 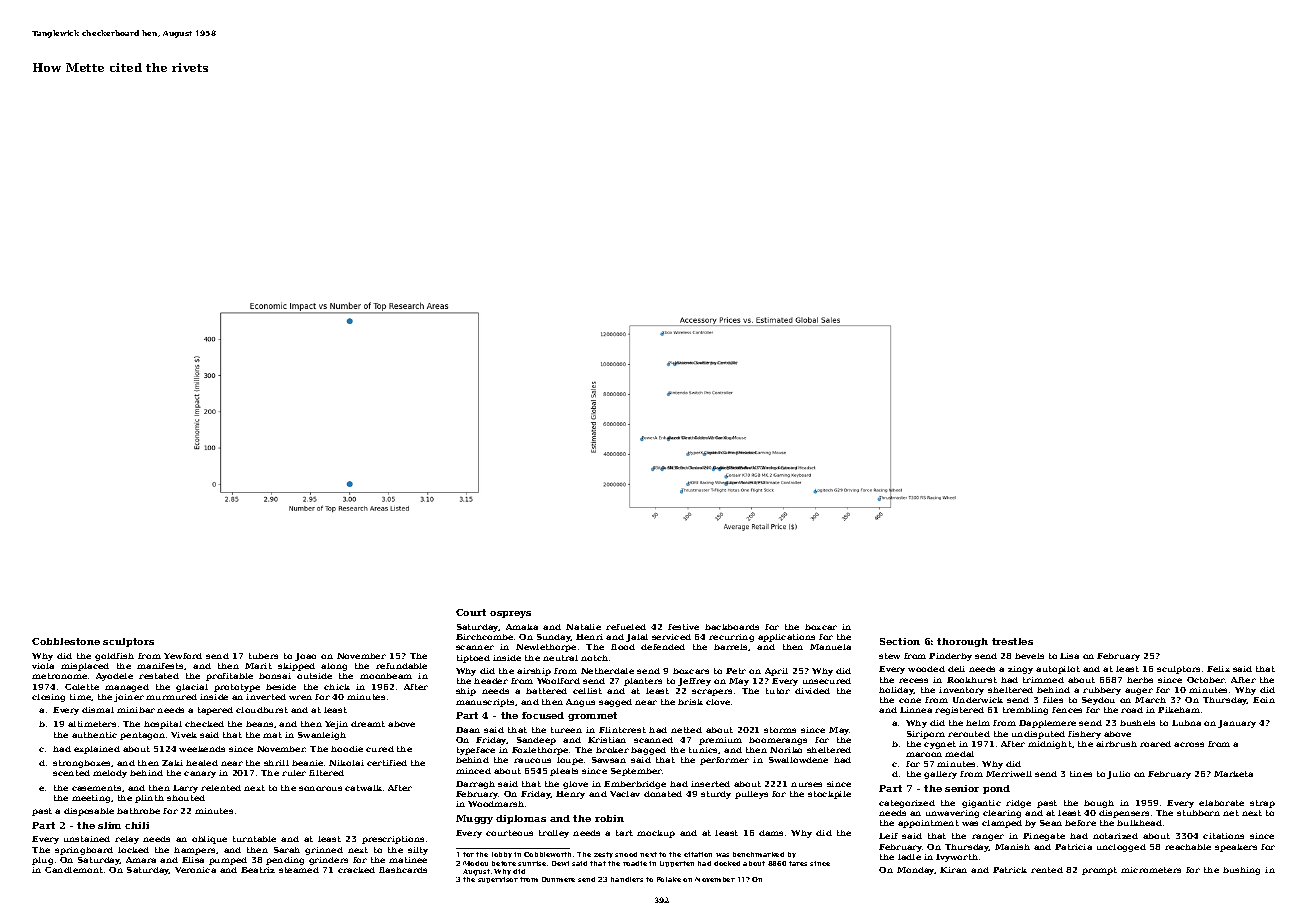 I want to click on autopilot, so click(x=1058, y=670).
